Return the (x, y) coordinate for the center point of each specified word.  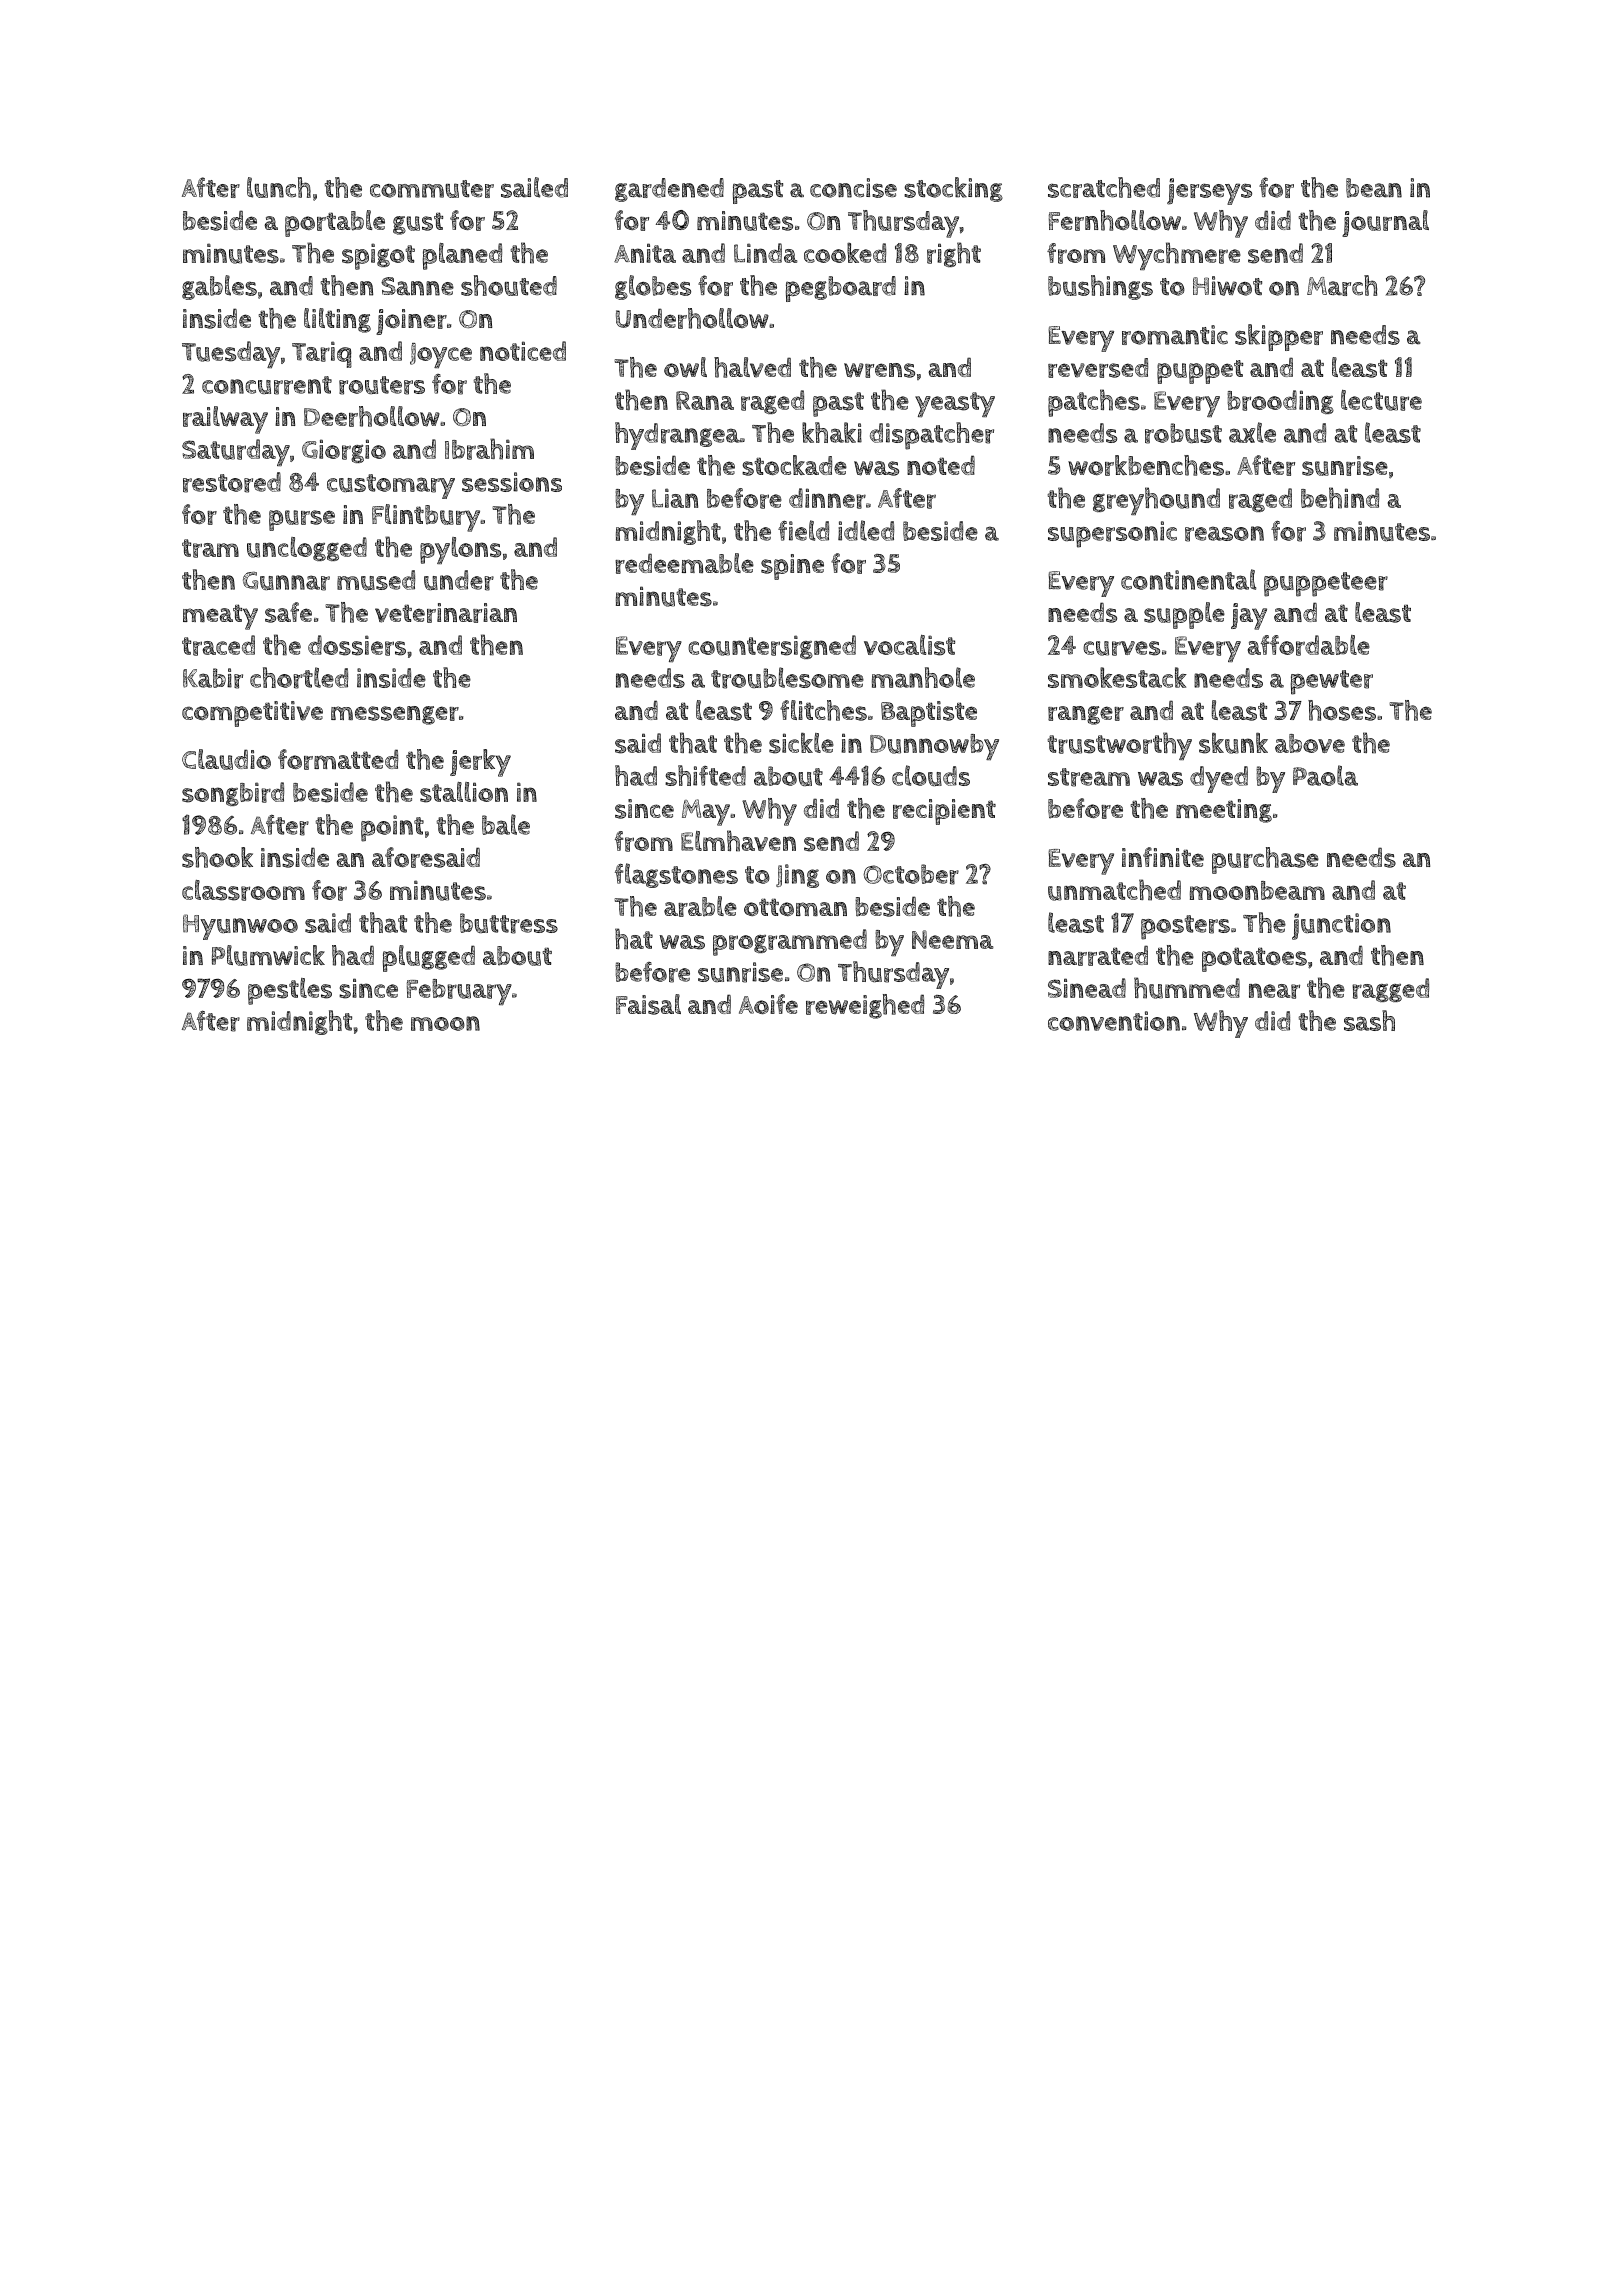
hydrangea (677, 436)
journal (1385, 223)
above (1310, 743)
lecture (1381, 400)
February (459, 992)
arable (700, 906)
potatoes (1254, 959)
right (954, 254)
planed (462, 256)
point (392, 828)
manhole (923, 677)
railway (225, 420)
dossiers (357, 645)
